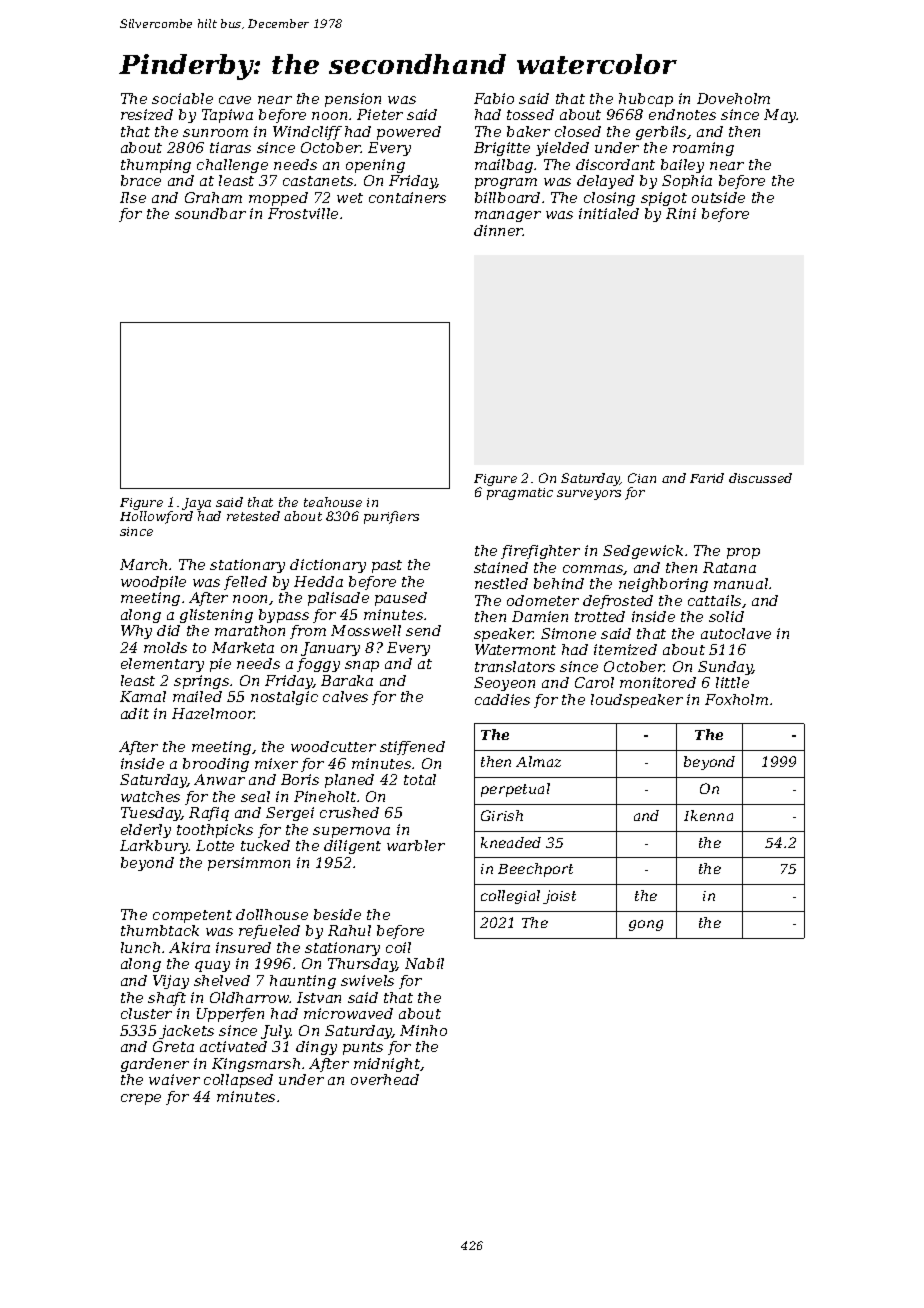 This screenshot has width=924, height=1308. What do you see at coordinates (643, 552) in the screenshot?
I see `Sedgewick` at bounding box center [643, 552].
